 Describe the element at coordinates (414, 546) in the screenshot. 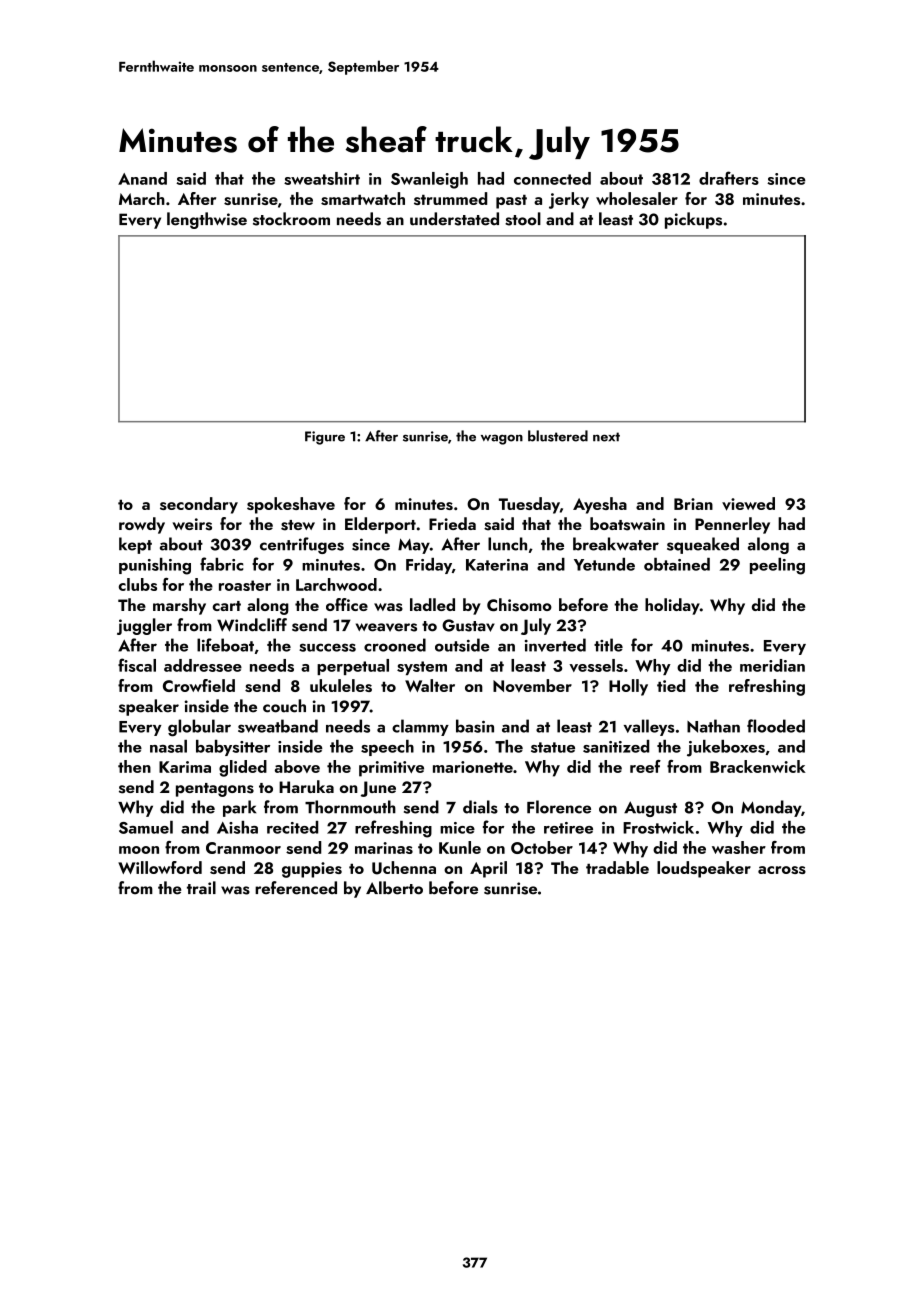

I see `May` at that location.
